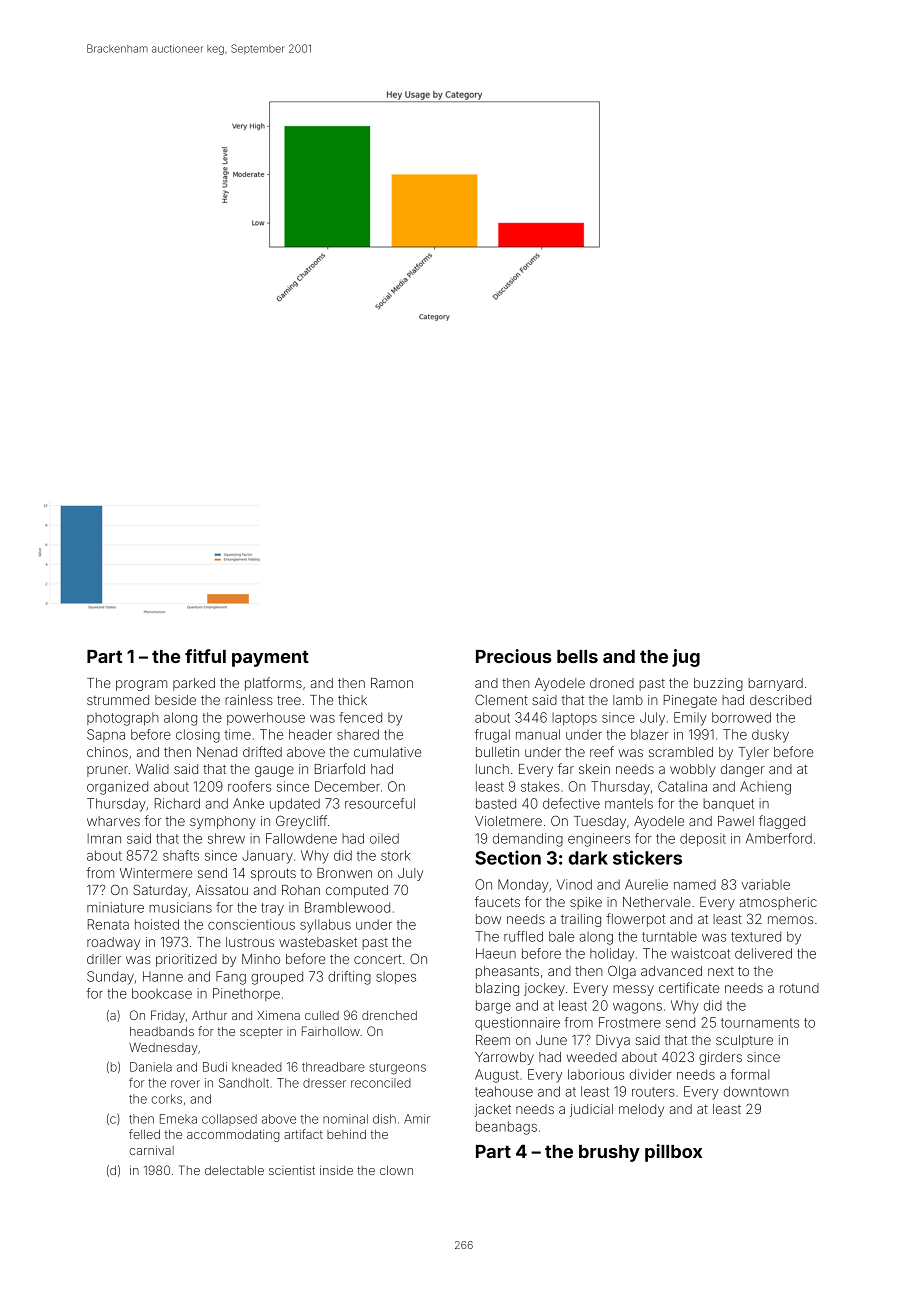 The height and width of the screenshot is (1316, 908). Describe the element at coordinates (346, 1134) in the screenshot. I see `behind` at that location.
